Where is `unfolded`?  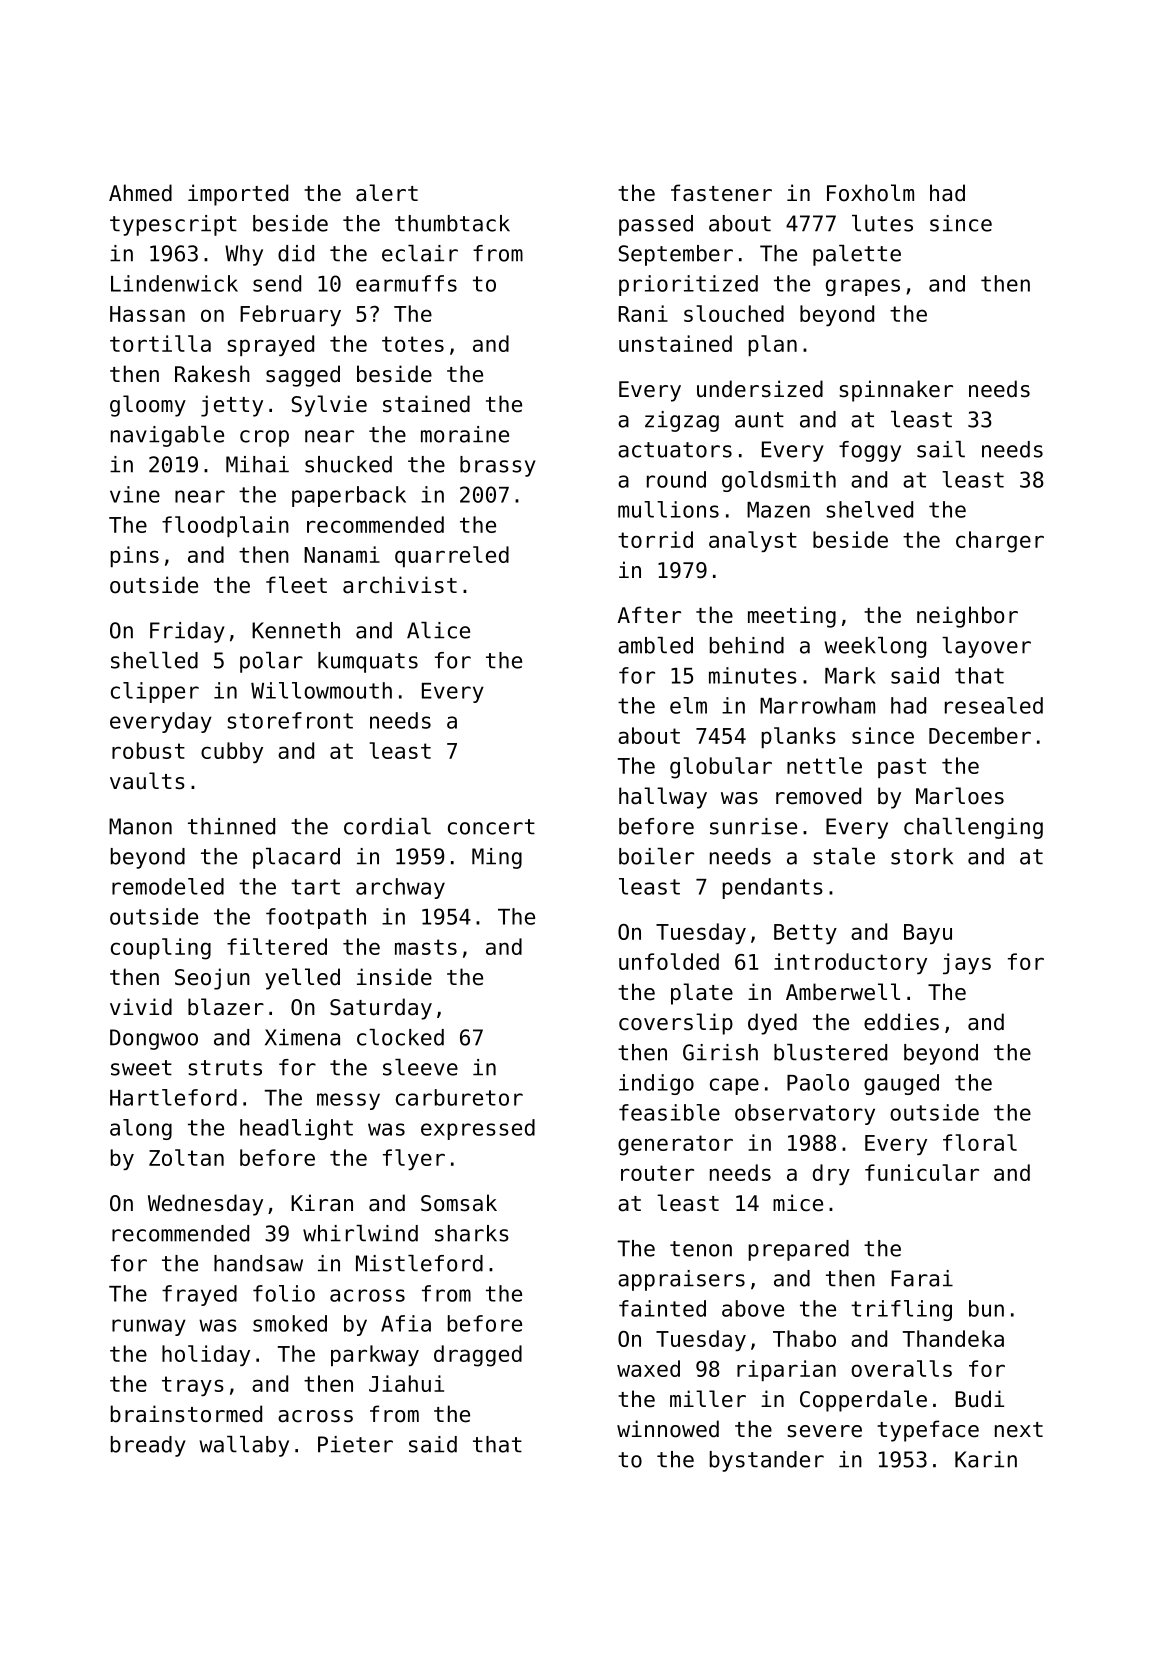 unfolded is located at coordinates (669, 961).
